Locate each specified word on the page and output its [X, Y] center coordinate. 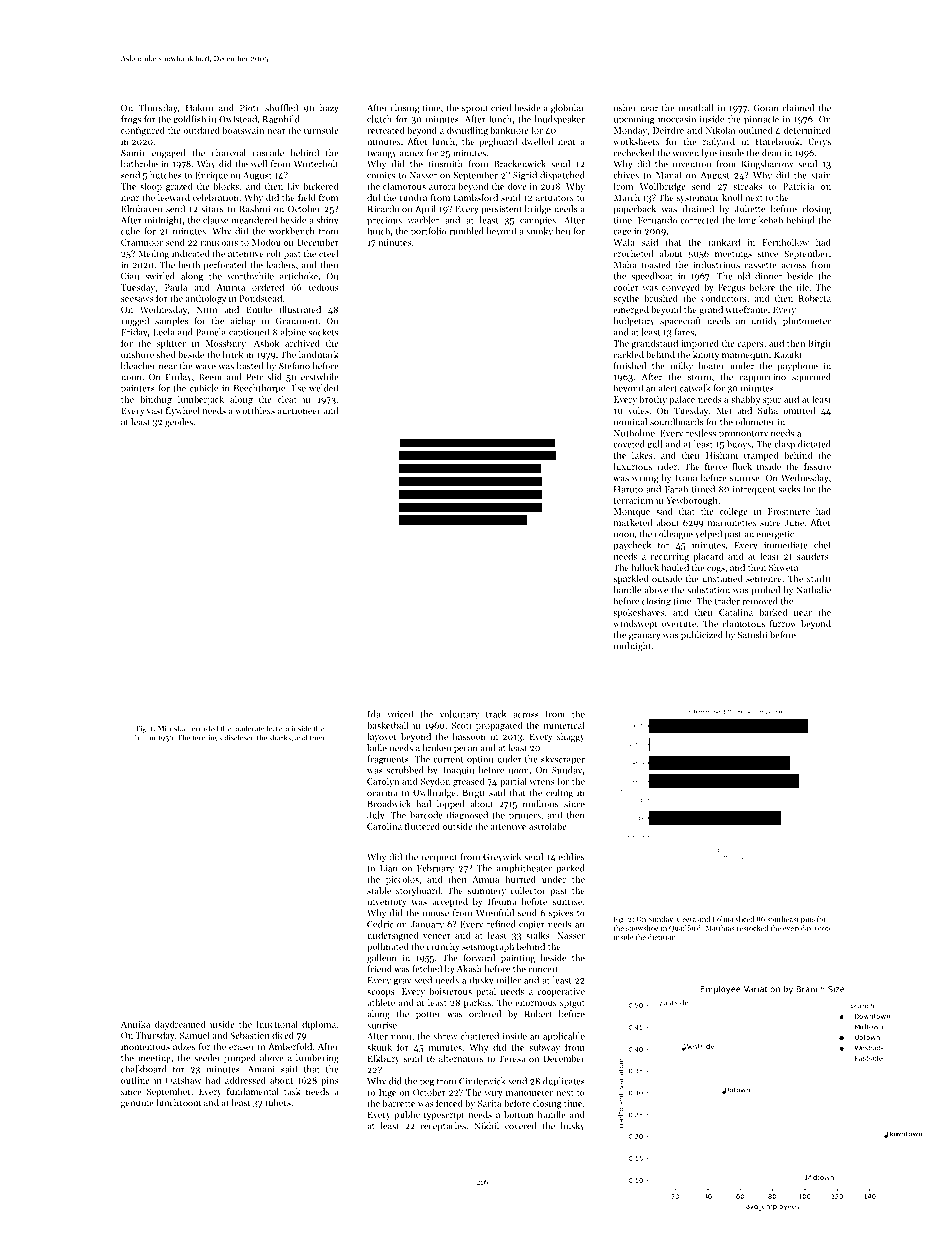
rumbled [466, 231]
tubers [278, 1102]
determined [807, 130]
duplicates [564, 1081]
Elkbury [384, 1059]
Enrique [211, 176]
